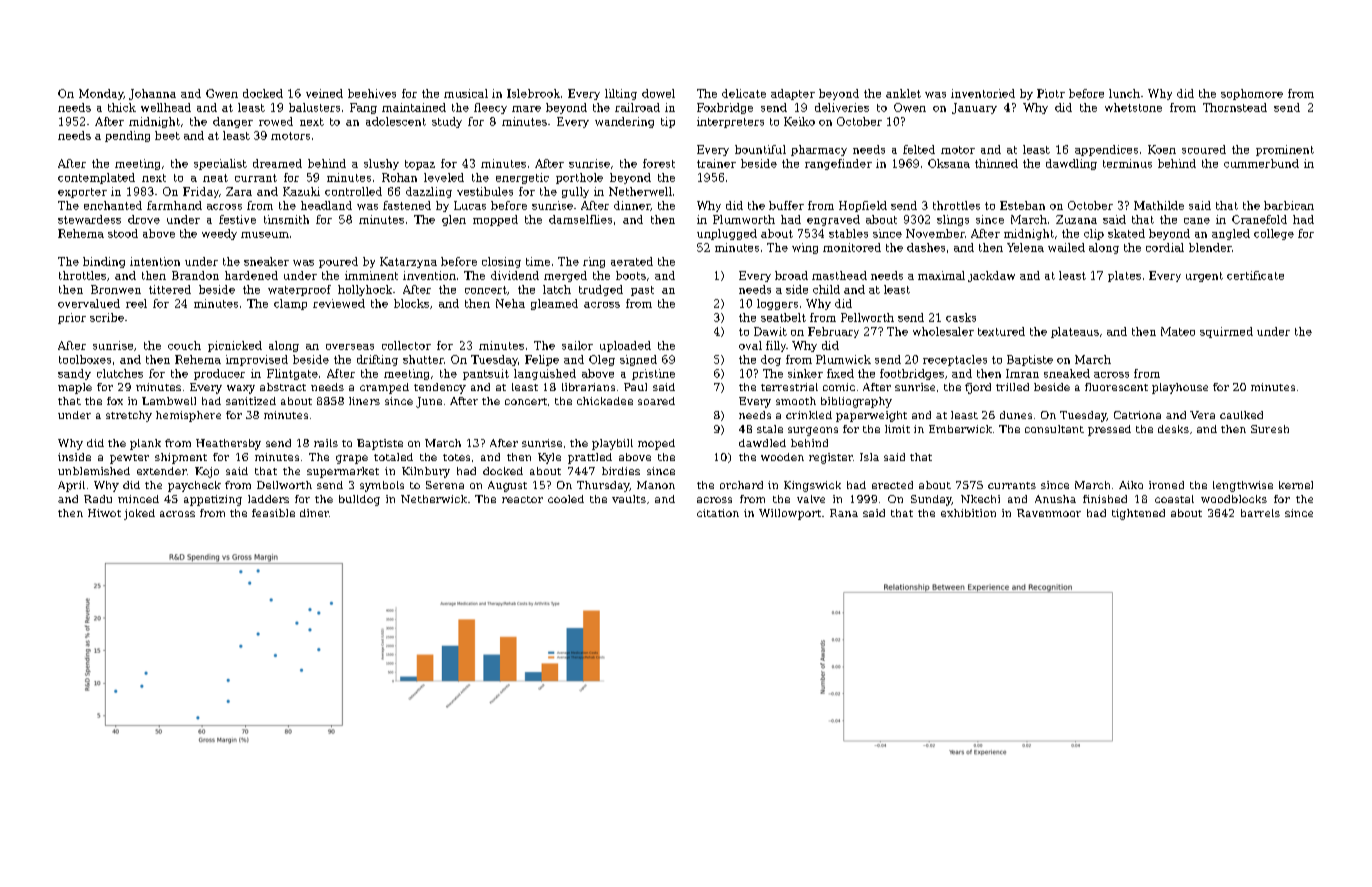  I want to click on Mateo, so click(1178, 331).
